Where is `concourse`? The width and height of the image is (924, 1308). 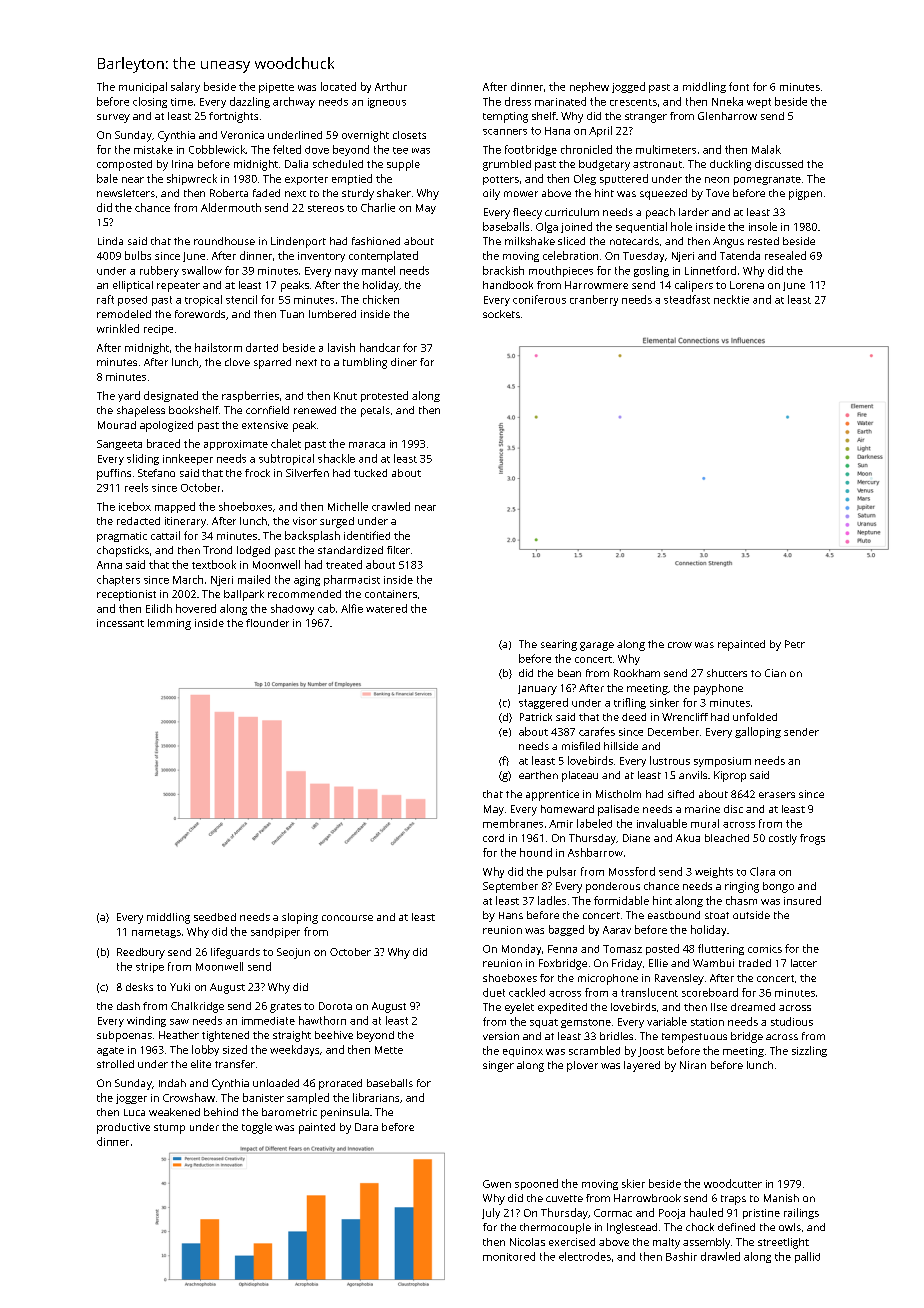 concourse is located at coordinates (347, 918).
